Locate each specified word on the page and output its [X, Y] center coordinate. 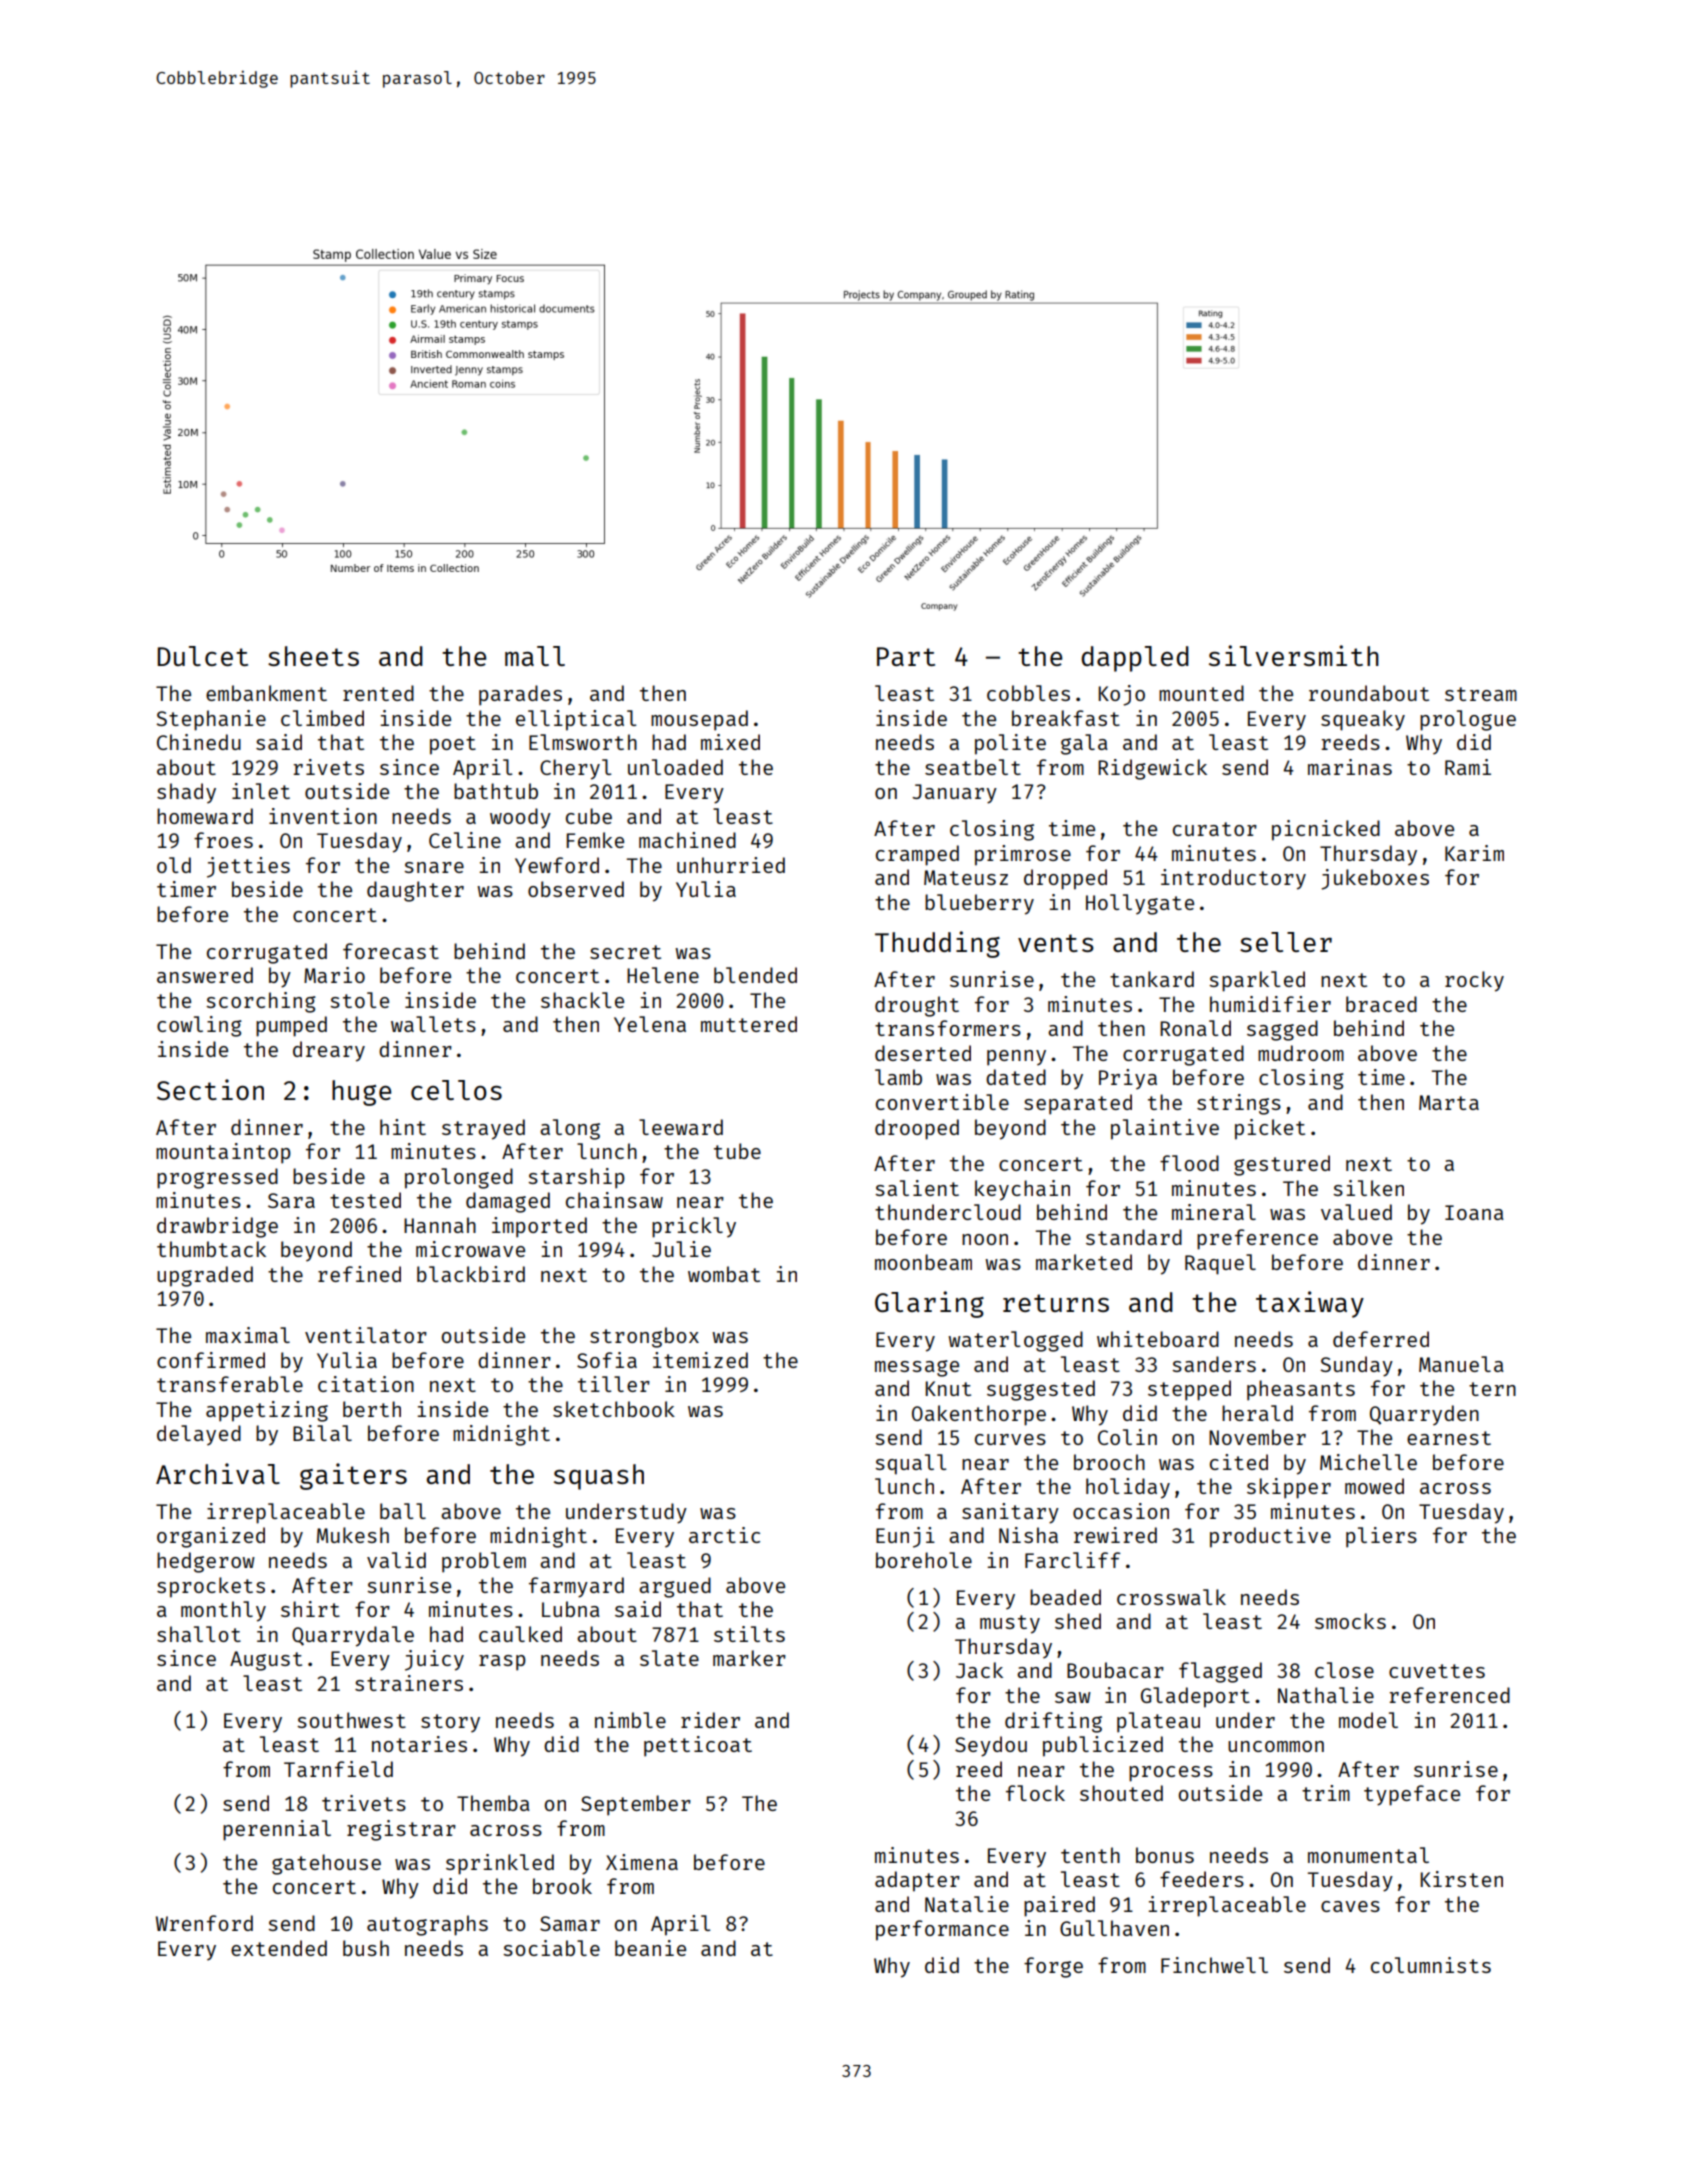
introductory [1233, 879]
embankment [266, 693]
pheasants [1301, 1390]
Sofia [607, 1360]
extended [279, 1948]
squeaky [1363, 720]
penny [1016, 1058]
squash [599, 1477]
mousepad [699, 720]
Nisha [1028, 1535]
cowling [199, 1026]
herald [1257, 1413]
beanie [650, 1948]
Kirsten [1461, 1879]
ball [403, 1511]
